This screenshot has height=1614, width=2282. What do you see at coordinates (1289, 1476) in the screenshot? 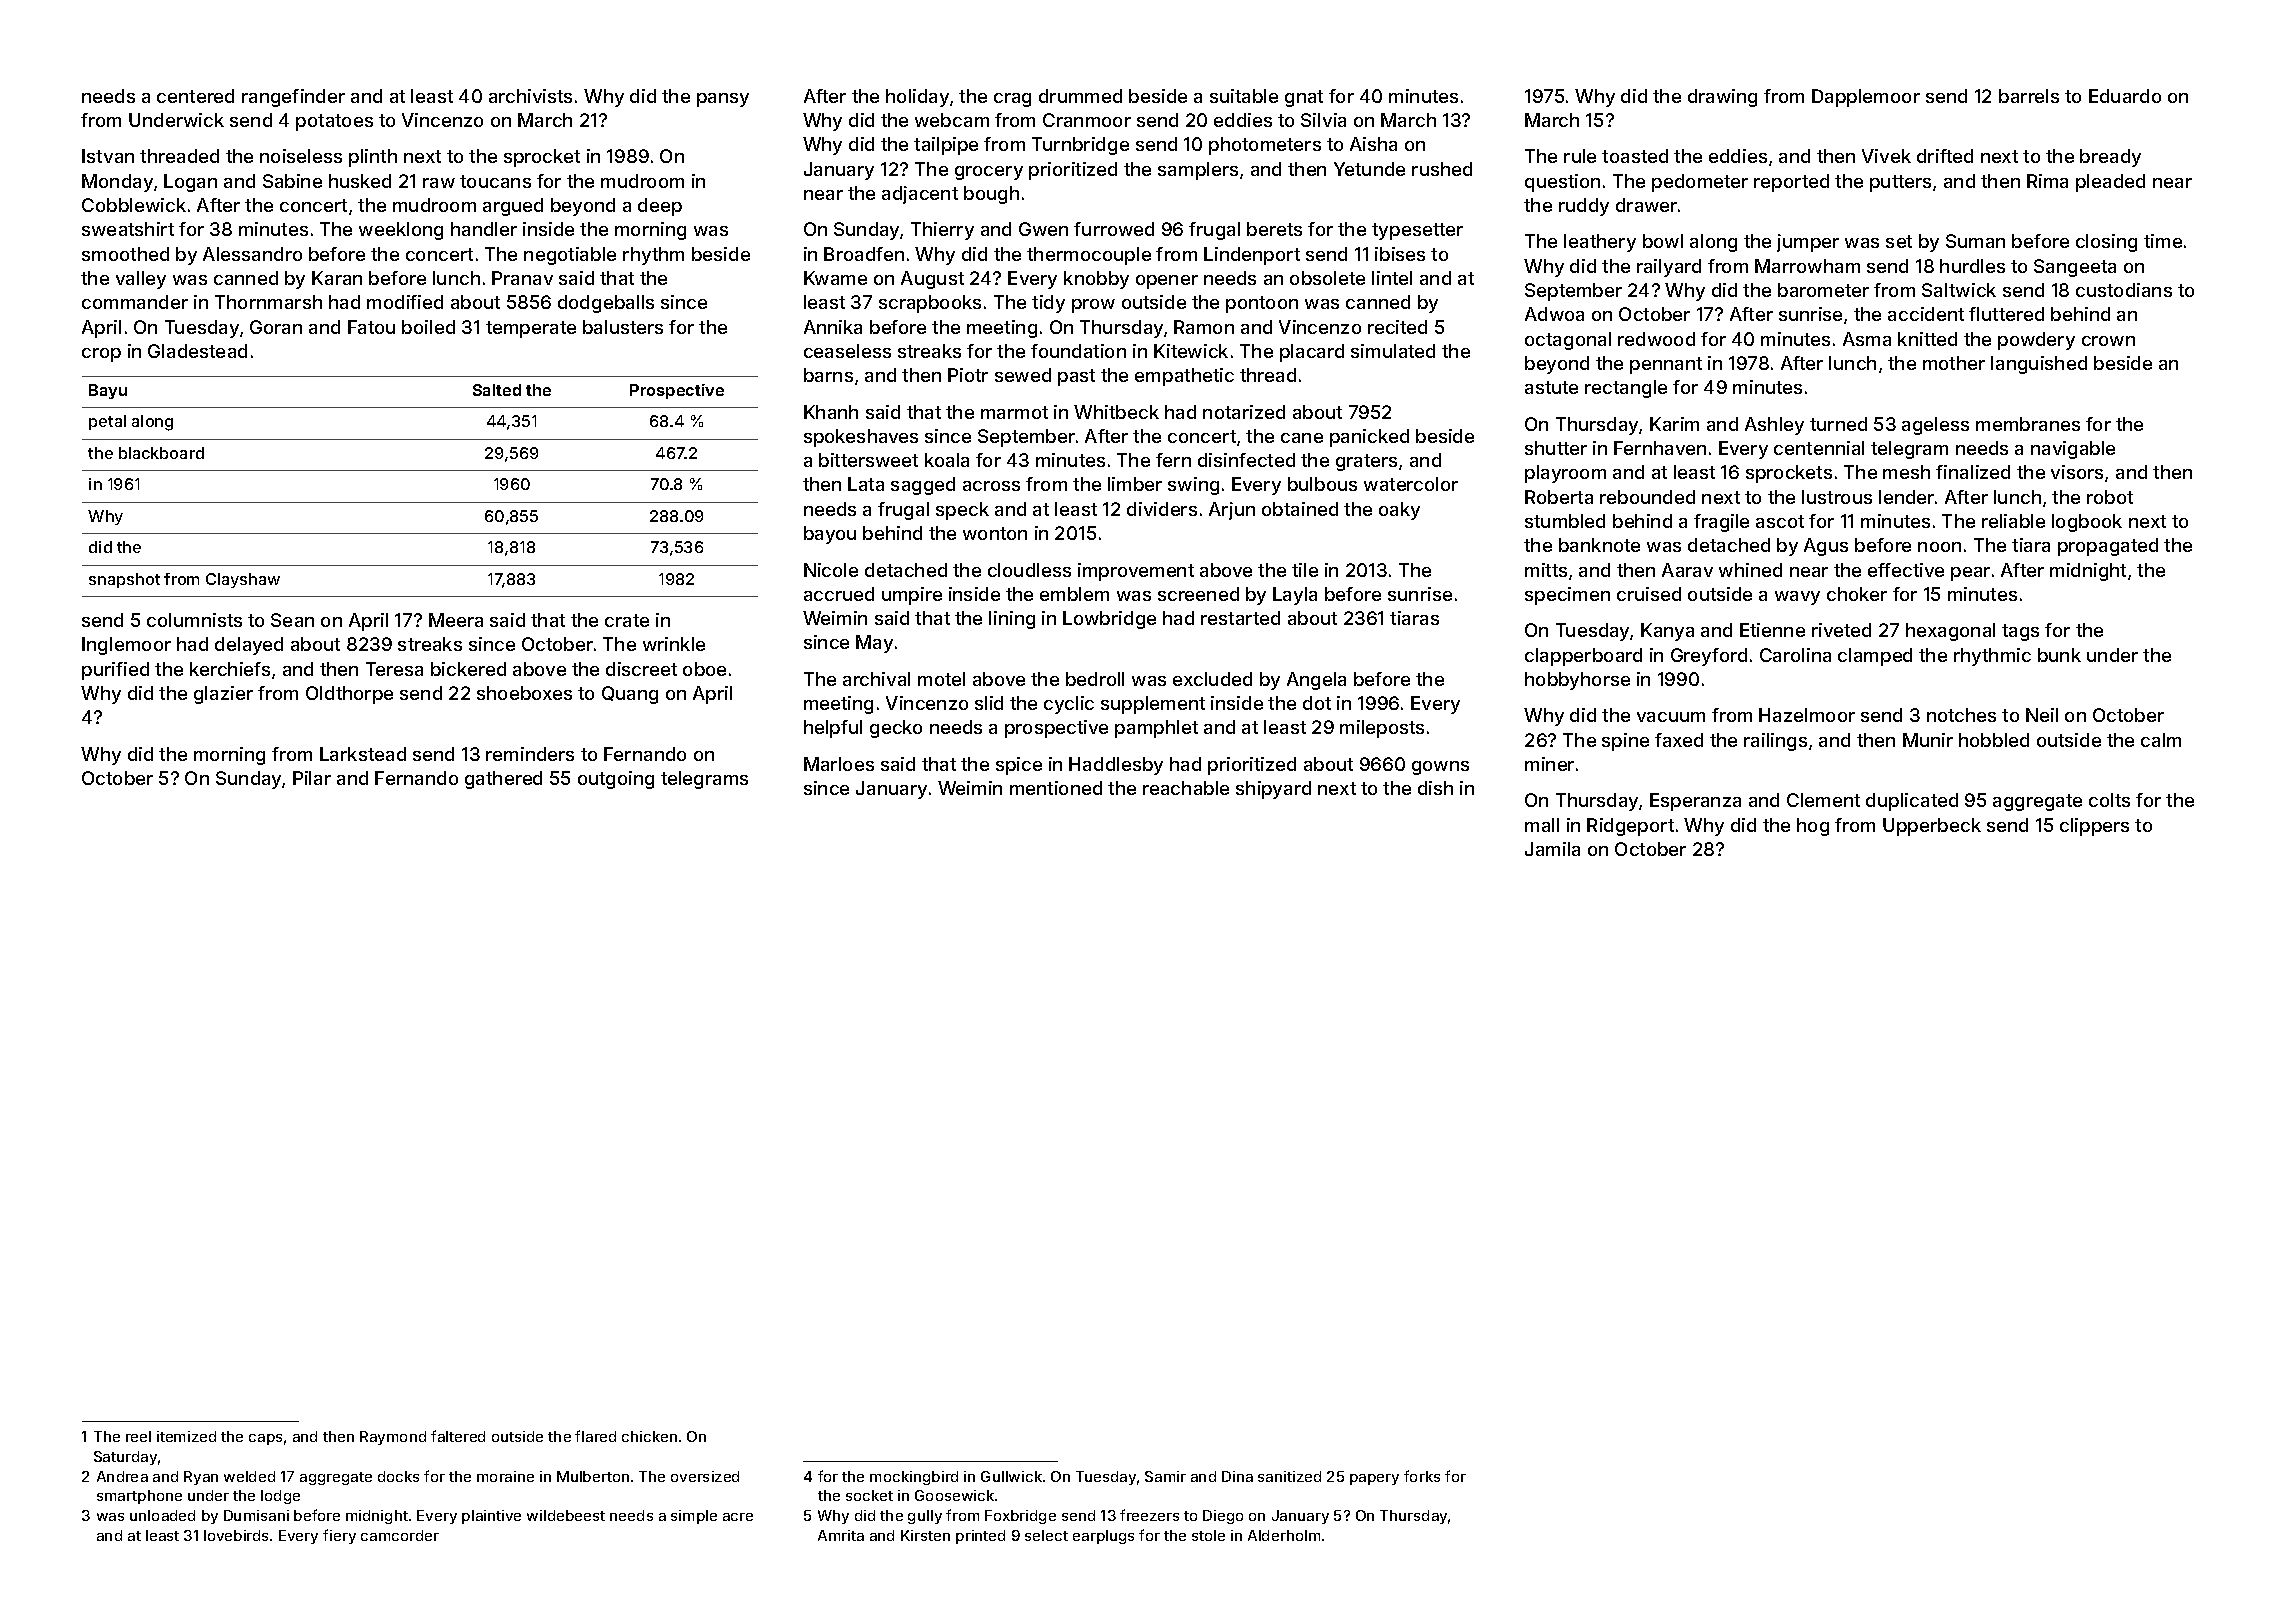
I see `sanitized` at bounding box center [1289, 1476].
